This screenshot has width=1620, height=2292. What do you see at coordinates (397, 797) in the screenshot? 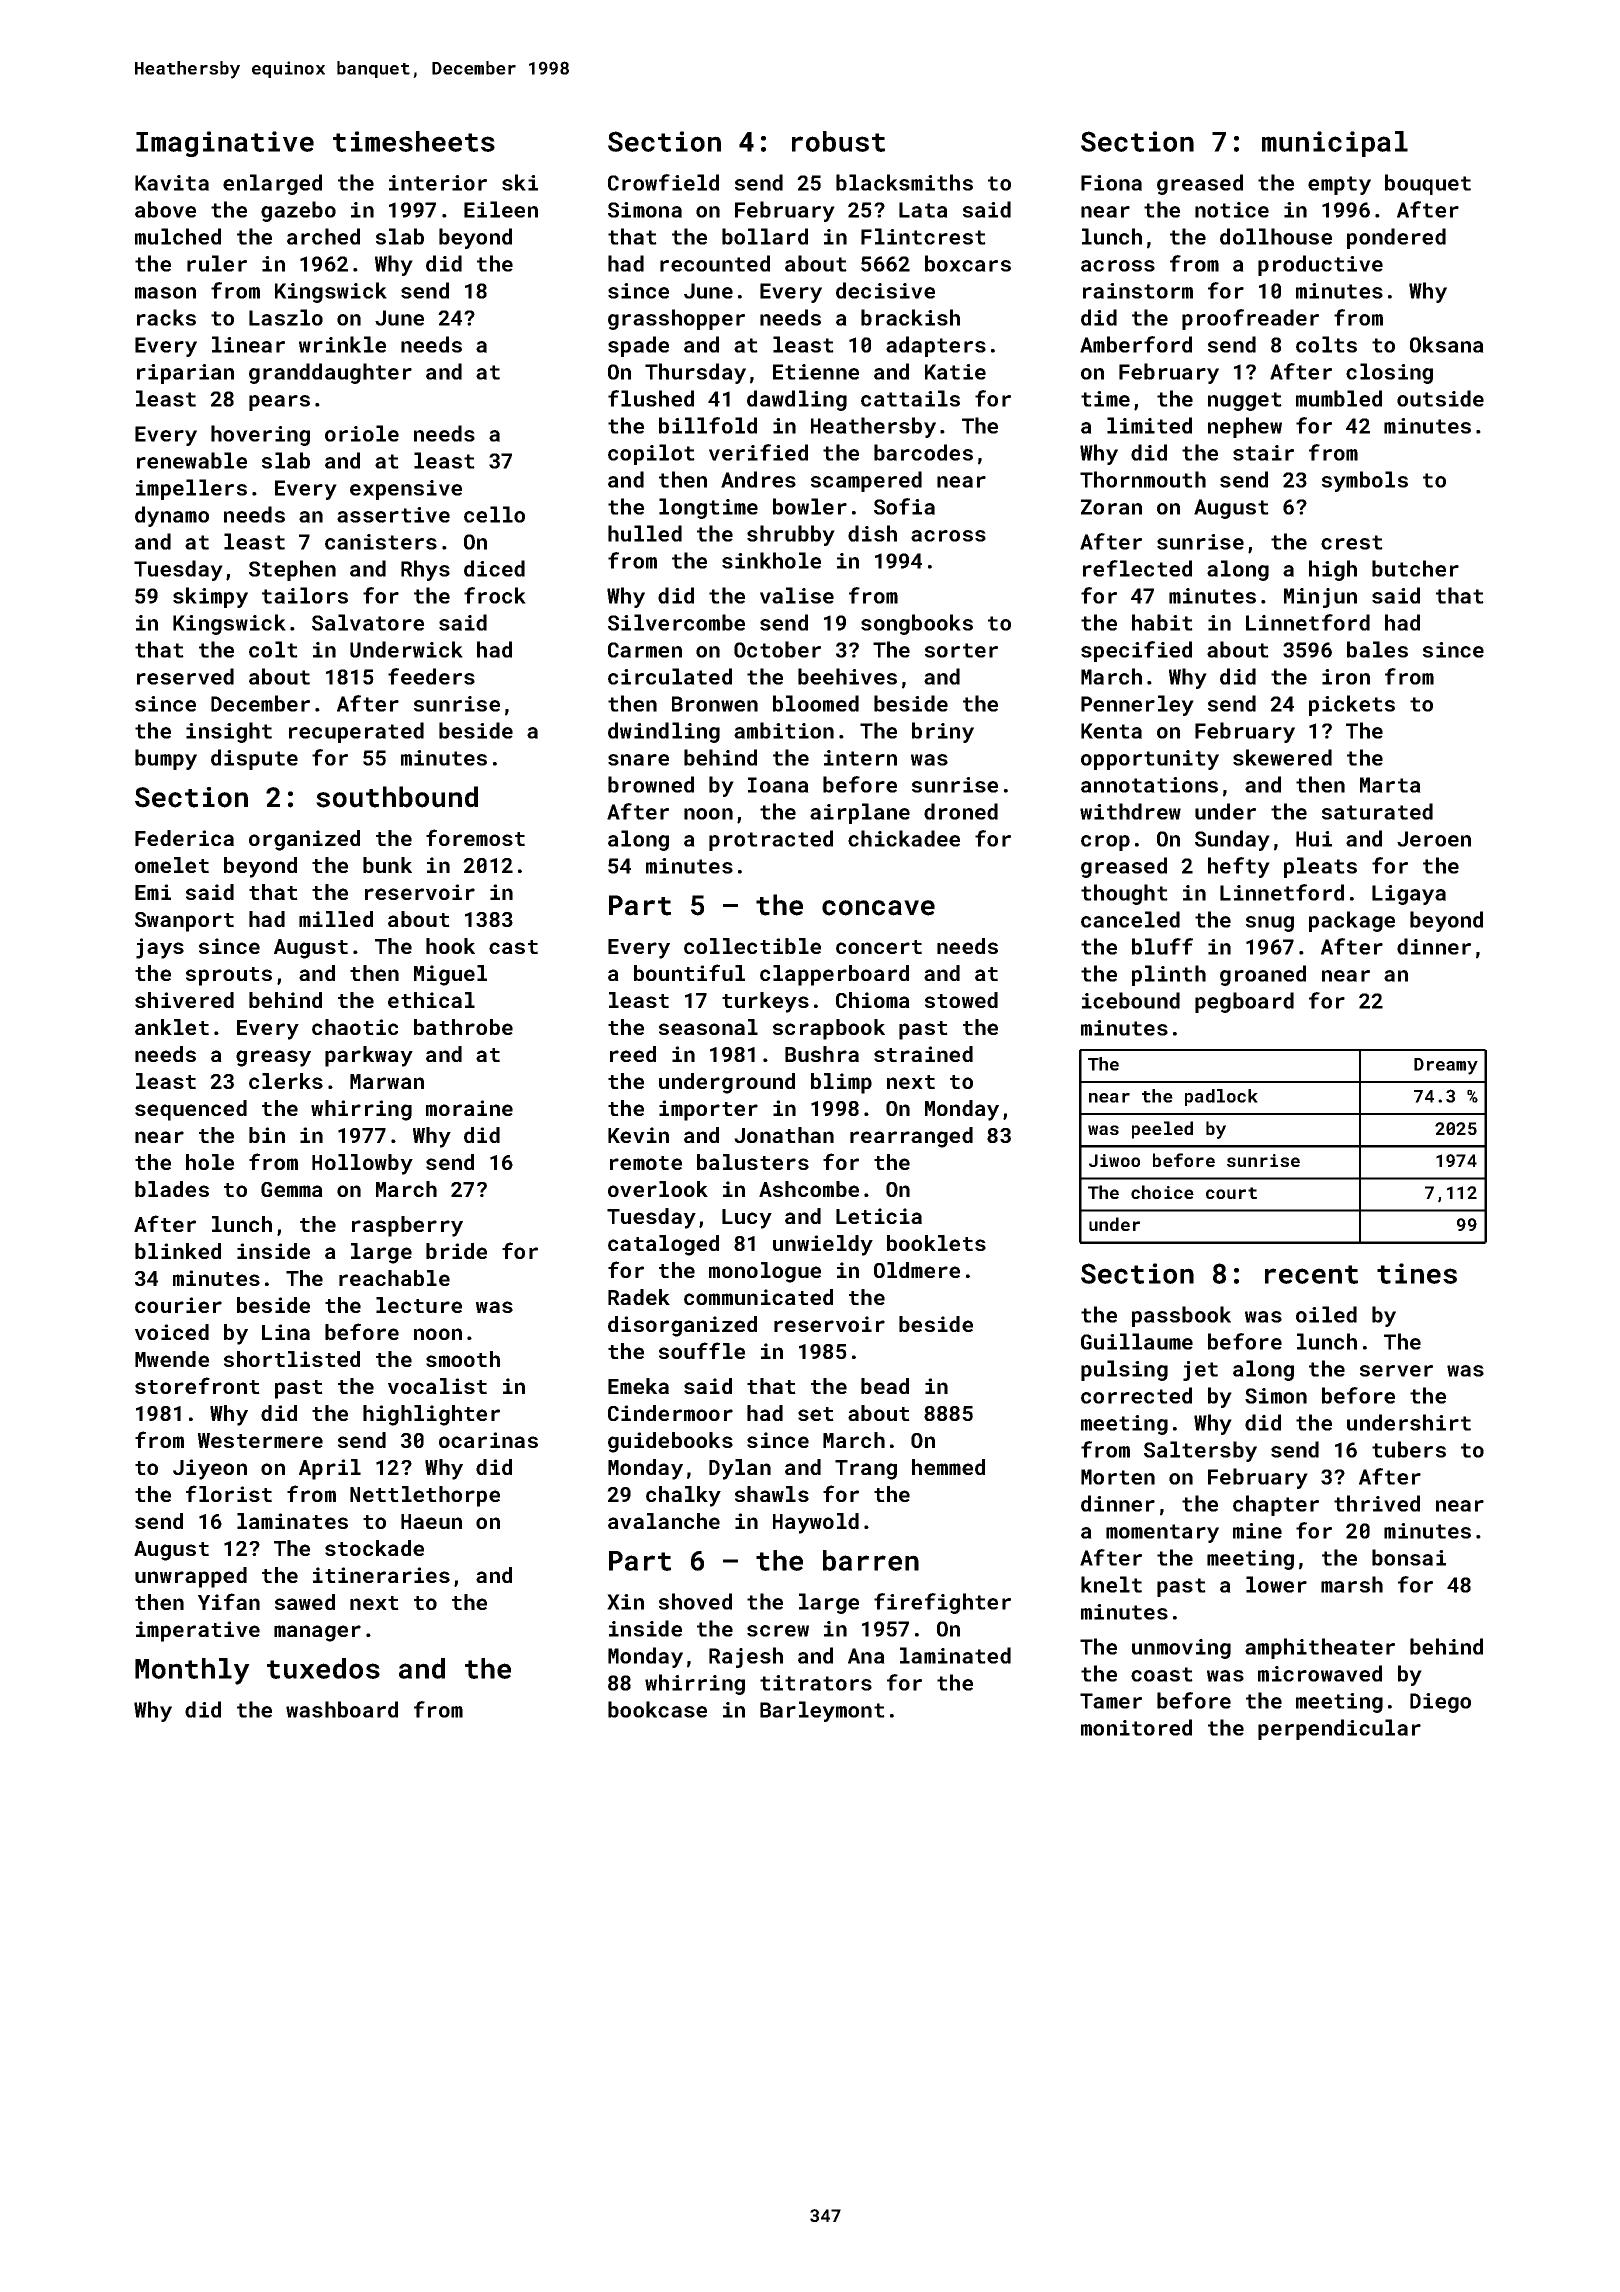
I see `southbound` at bounding box center [397, 797].
